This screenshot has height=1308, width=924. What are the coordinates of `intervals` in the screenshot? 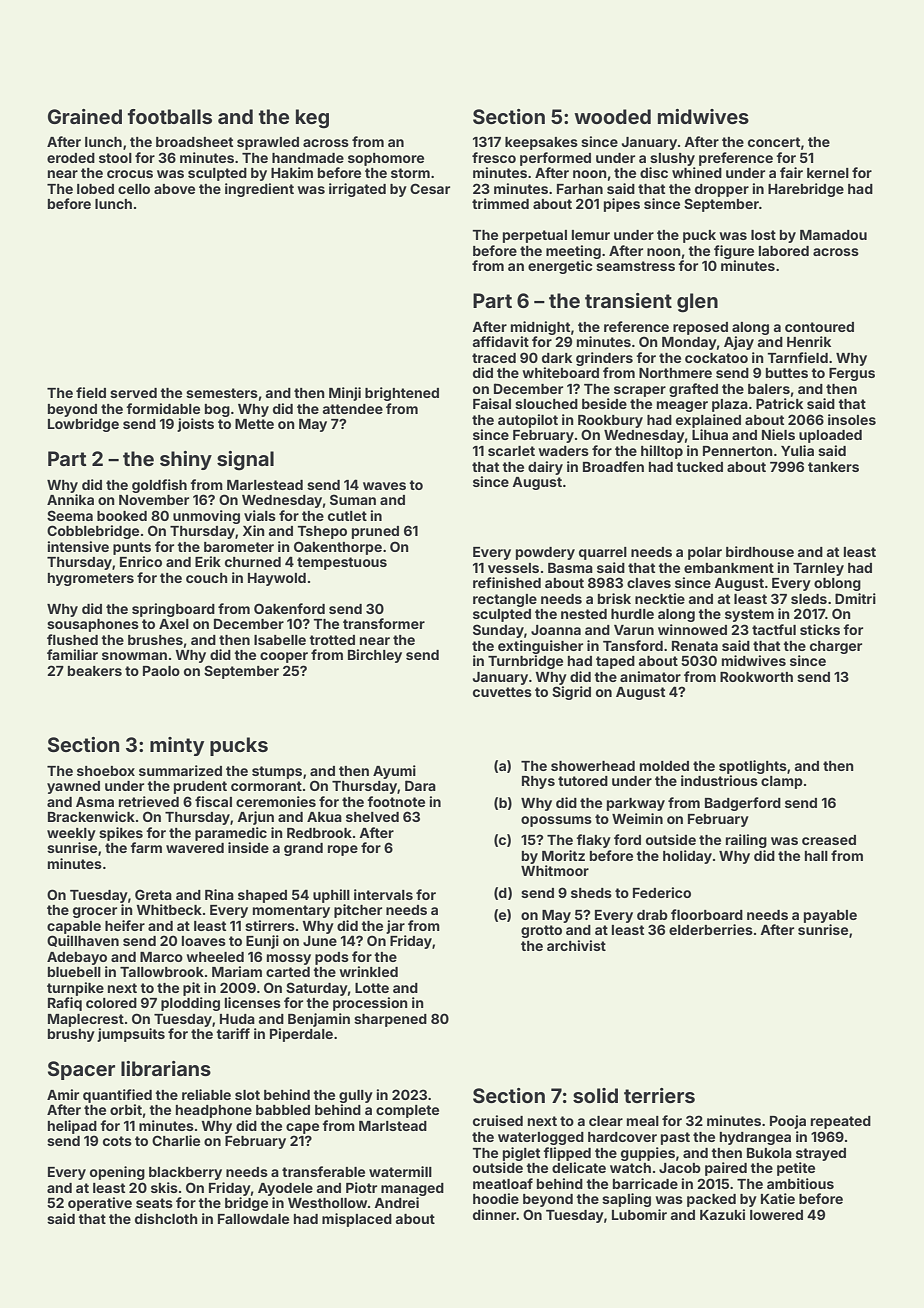 It's located at (383, 894).
